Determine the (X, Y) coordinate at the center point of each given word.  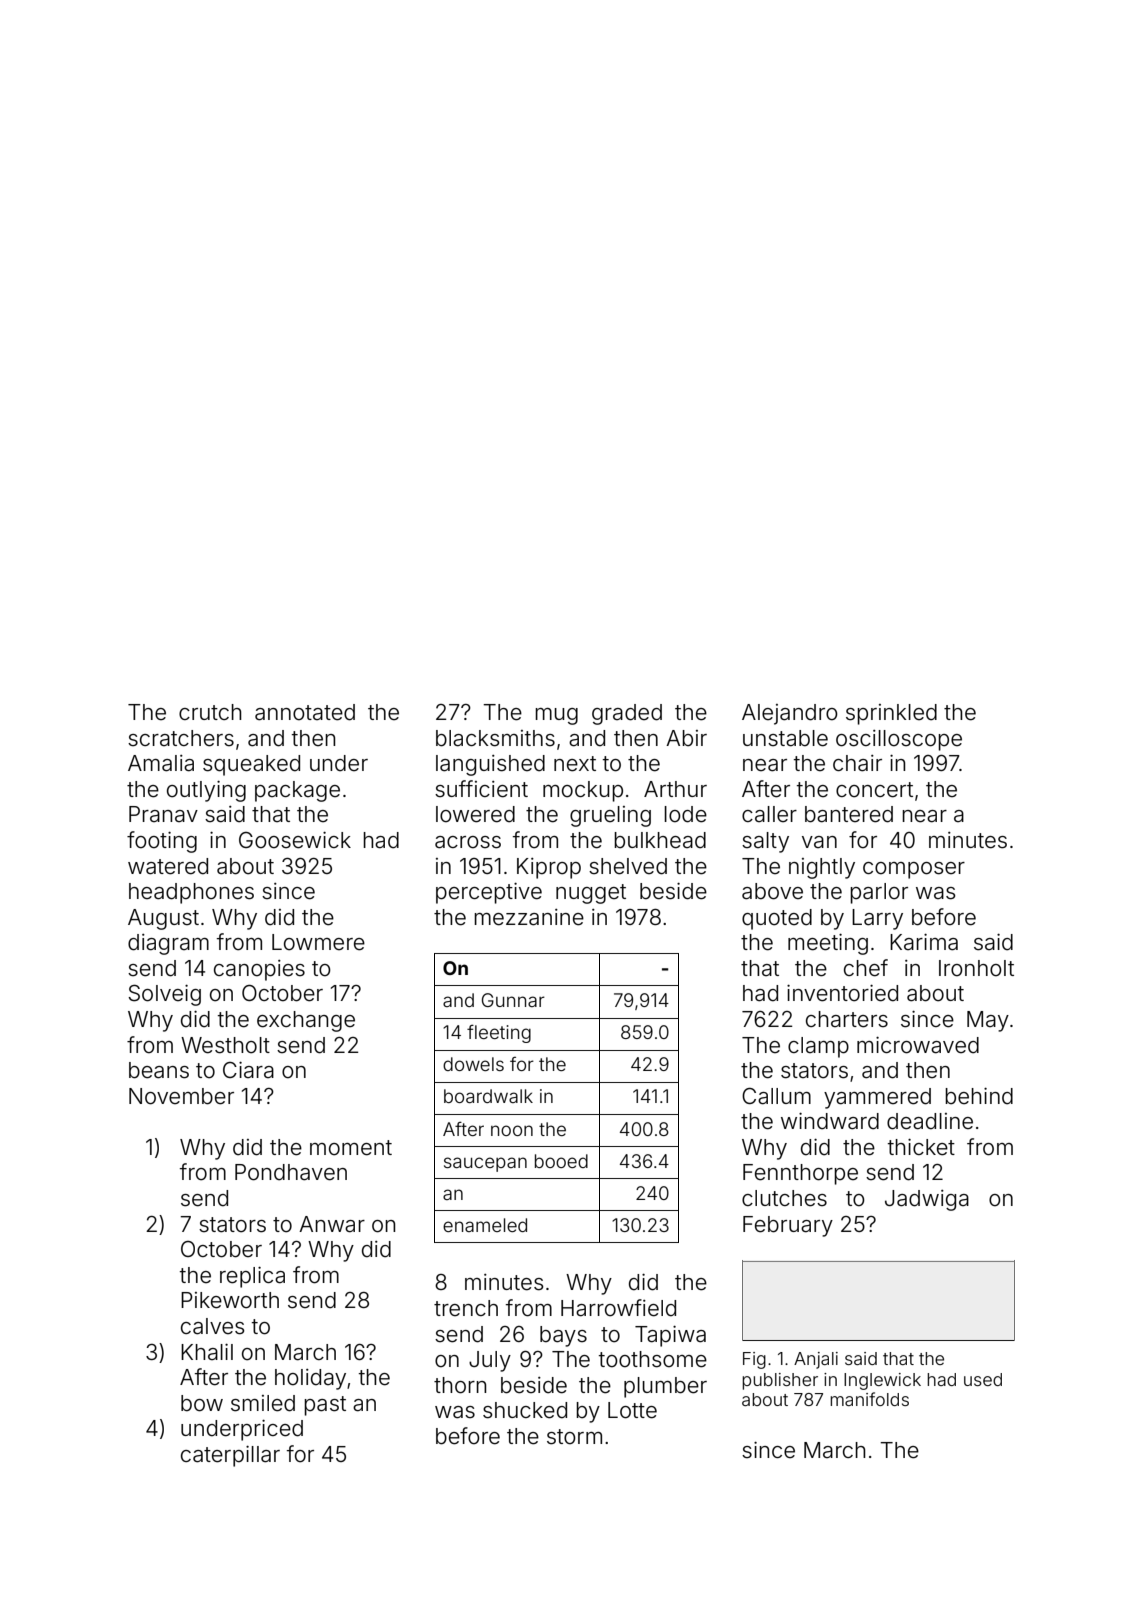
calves (213, 1326)
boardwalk (488, 1096)
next (575, 764)
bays (563, 1336)
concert (874, 790)
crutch (210, 712)
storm (574, 1437)
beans (159, 1070)
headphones (191, 893)
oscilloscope (899, 740)
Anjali (816, 1360)
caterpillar (230, 1456)
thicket (921, 1147)
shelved (628, 866)
